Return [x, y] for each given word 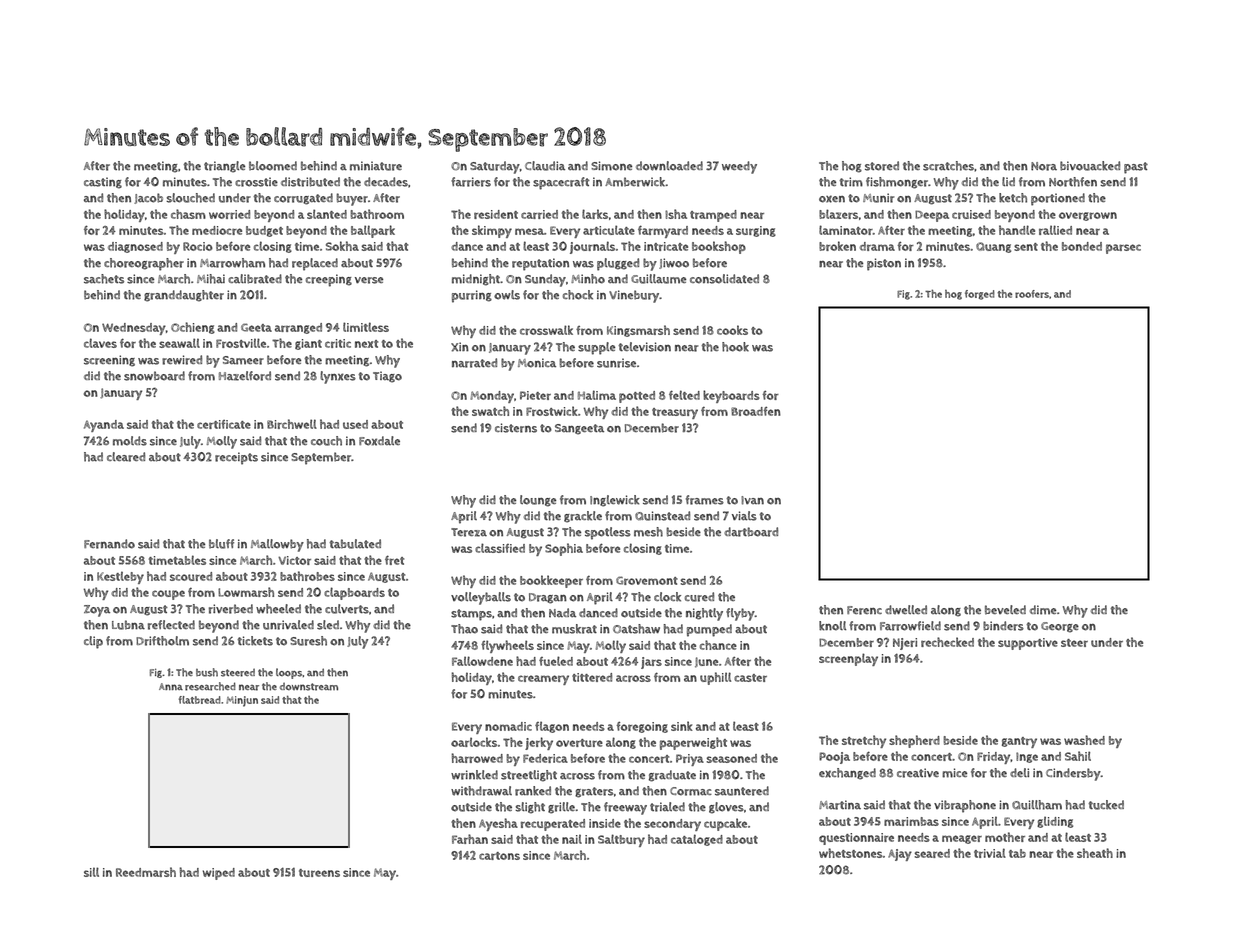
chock [578, 295]
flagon [552, 727]
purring [472, 296]
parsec [1123, 249]
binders [1003, 626]
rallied [1055, 230]
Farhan [470, 839]
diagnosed [135, 247]
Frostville [241, 343]
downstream [309, 687]
